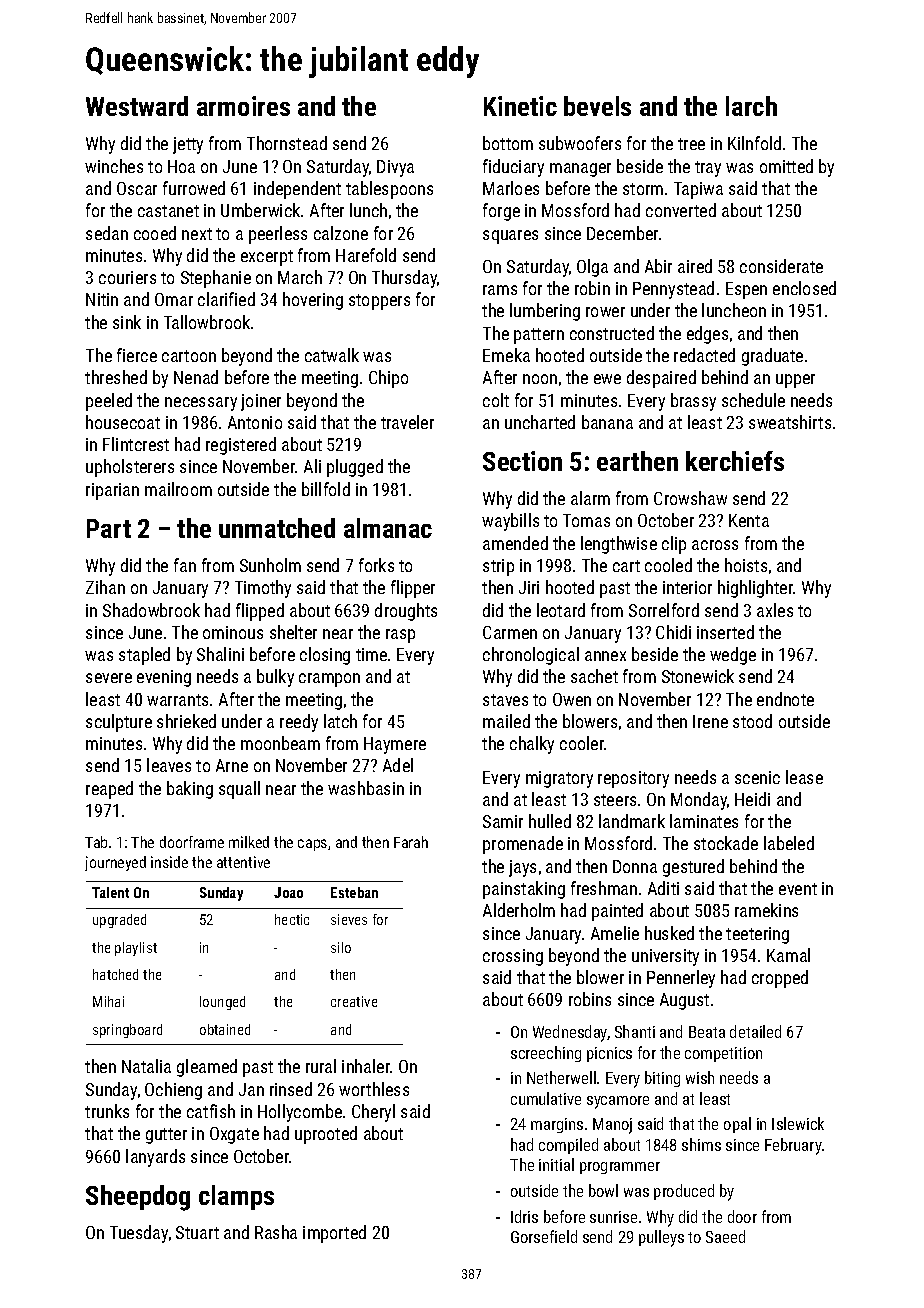 The image size is (924, 1308). I want to click on Kinetic, so click(520, 106).
